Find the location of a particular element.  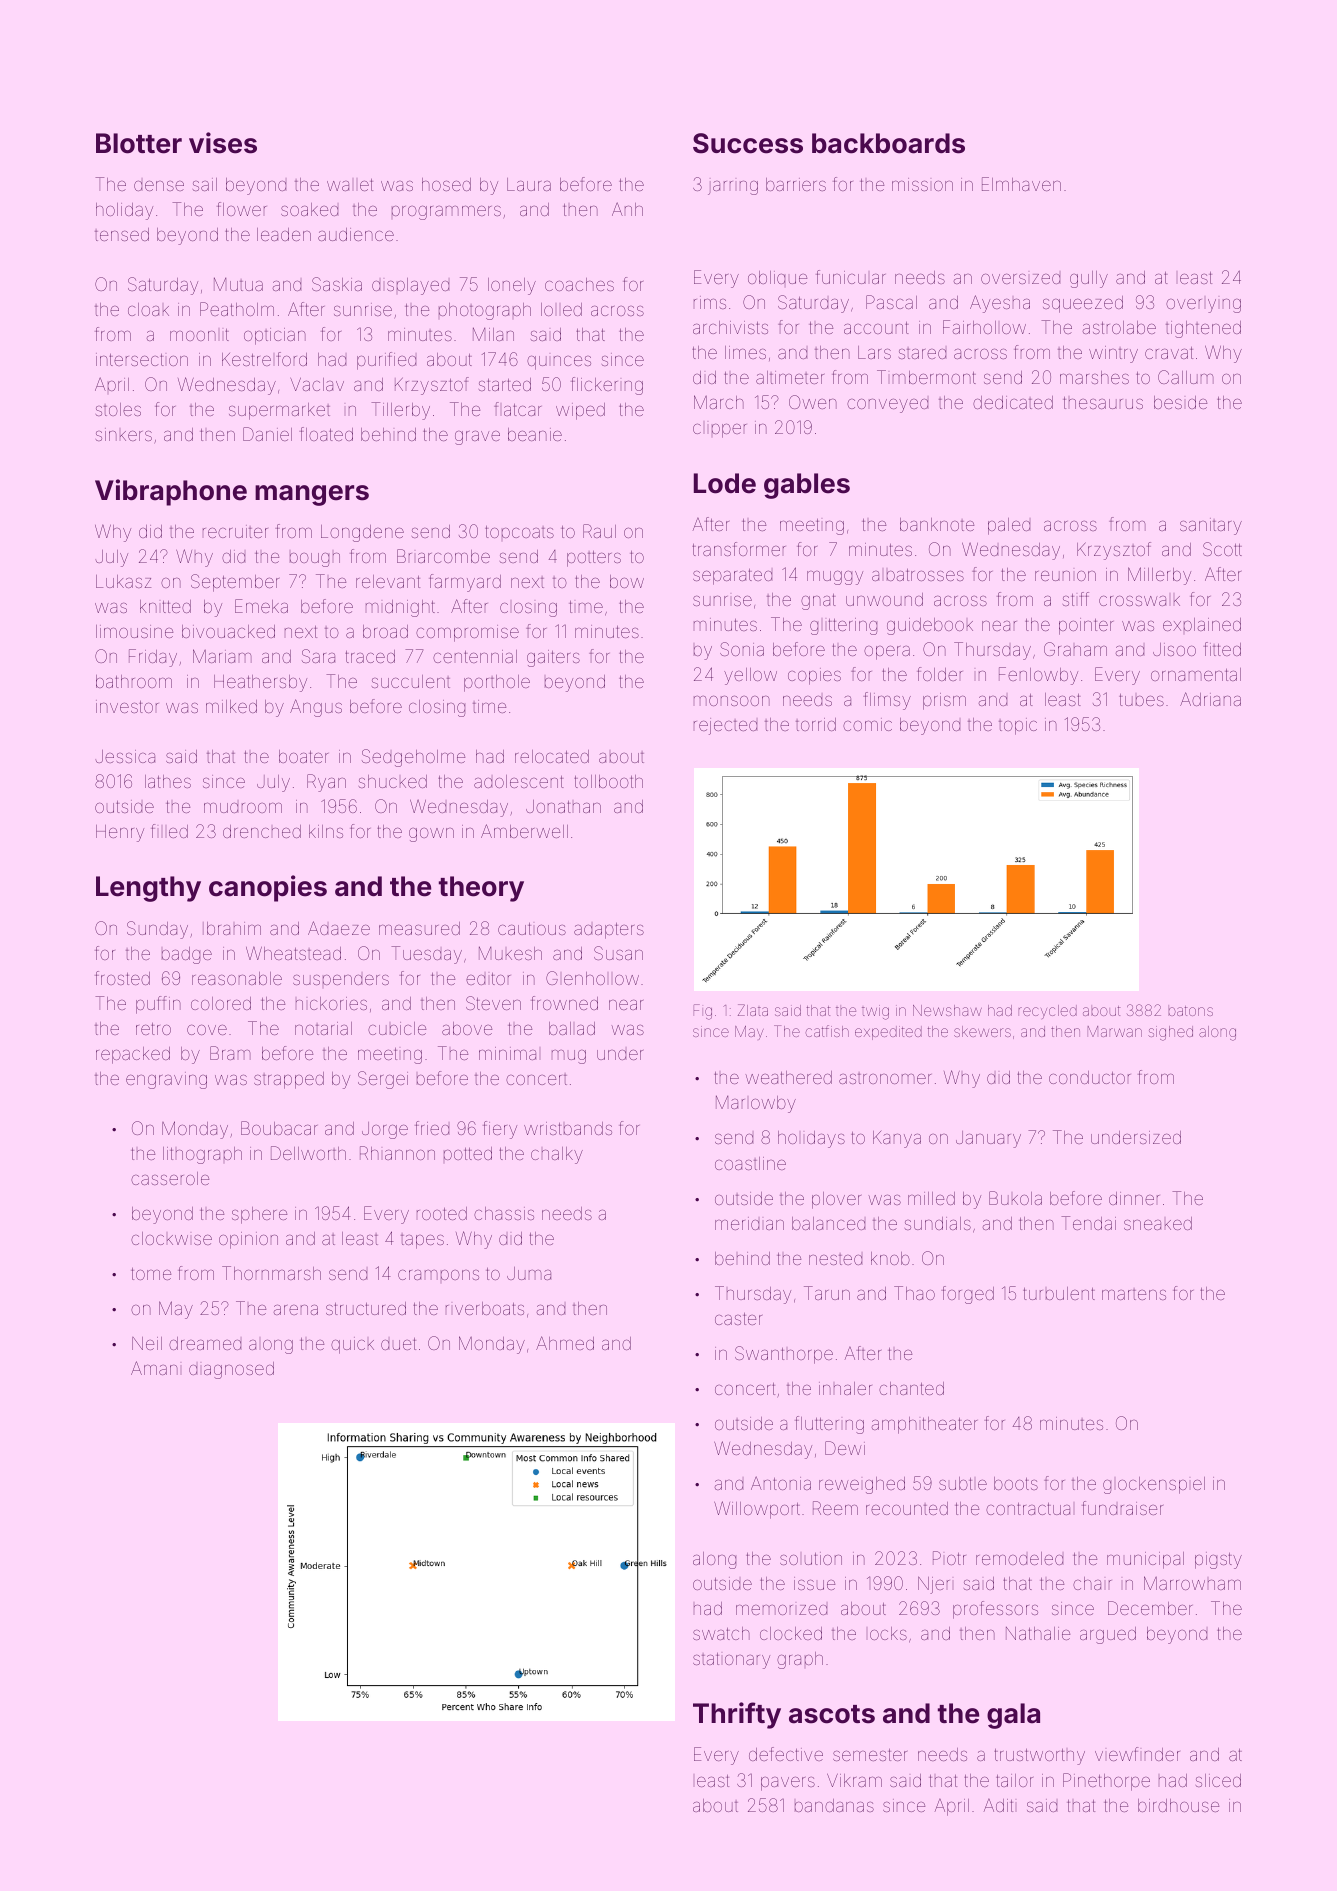

swatch is located at coordinates (721, 1633).
